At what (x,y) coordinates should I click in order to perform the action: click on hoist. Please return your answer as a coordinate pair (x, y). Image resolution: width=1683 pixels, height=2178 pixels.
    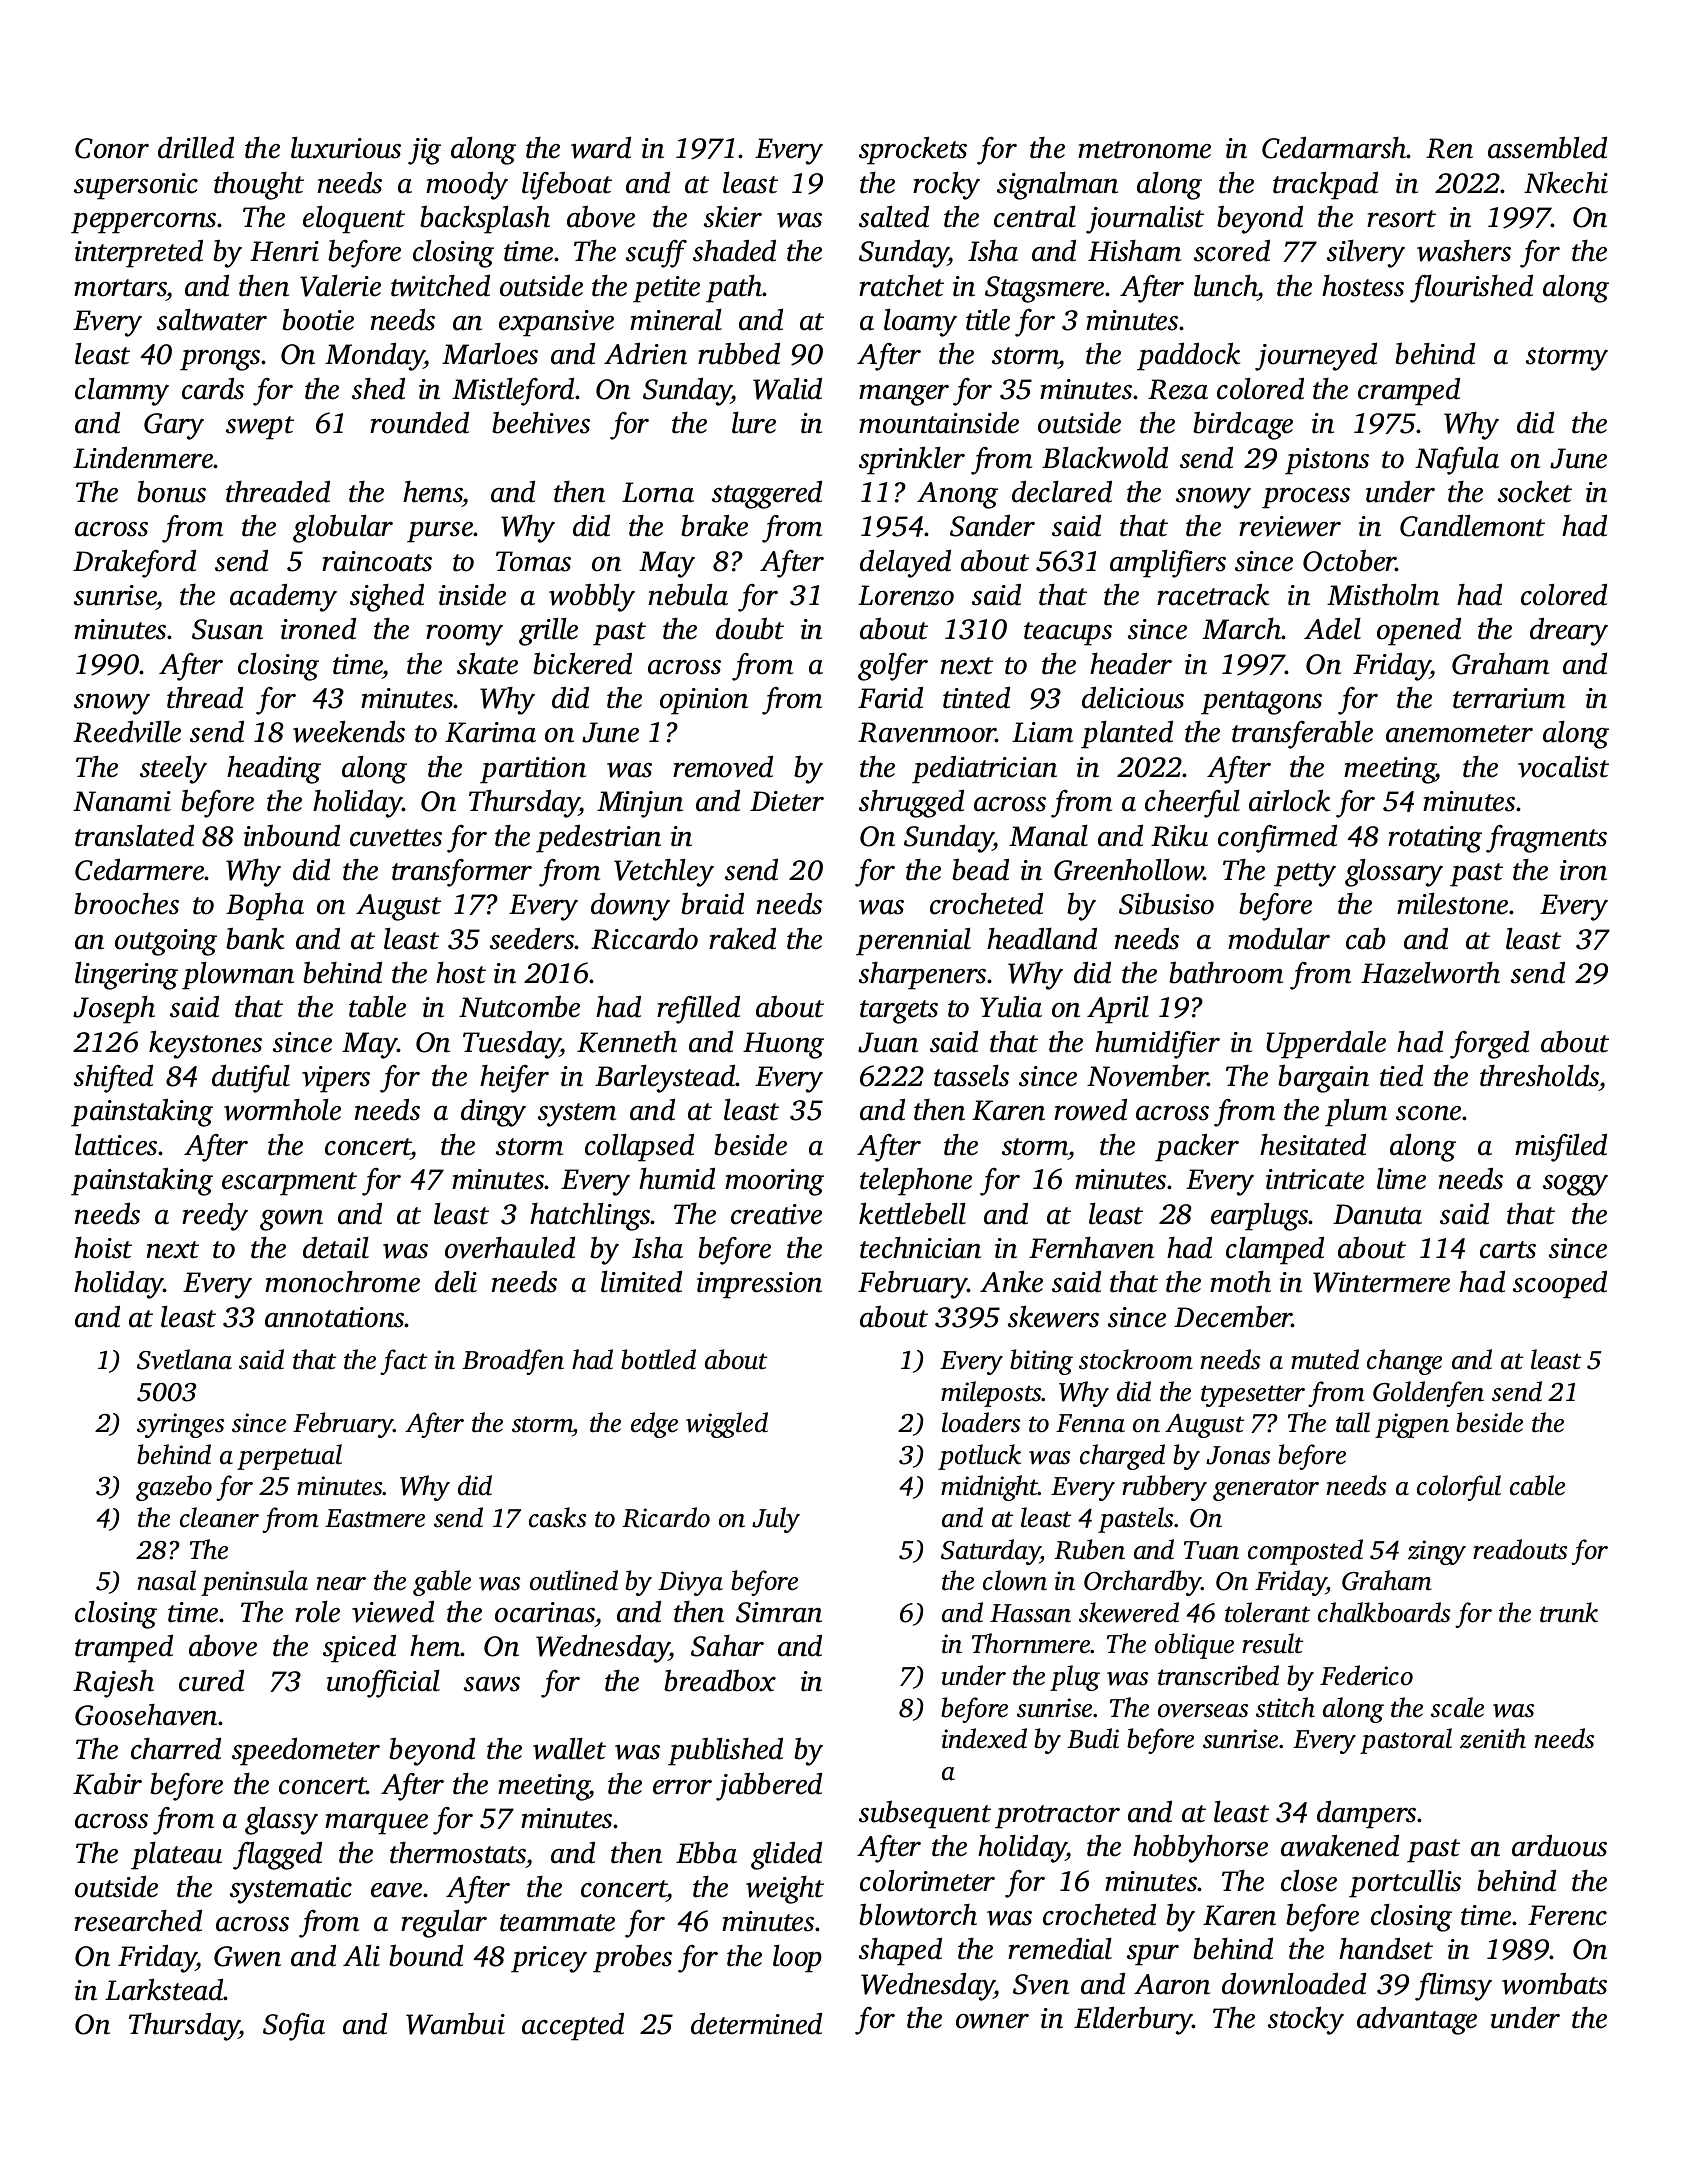
    Looking at the image, I should click on (103, 1247).
